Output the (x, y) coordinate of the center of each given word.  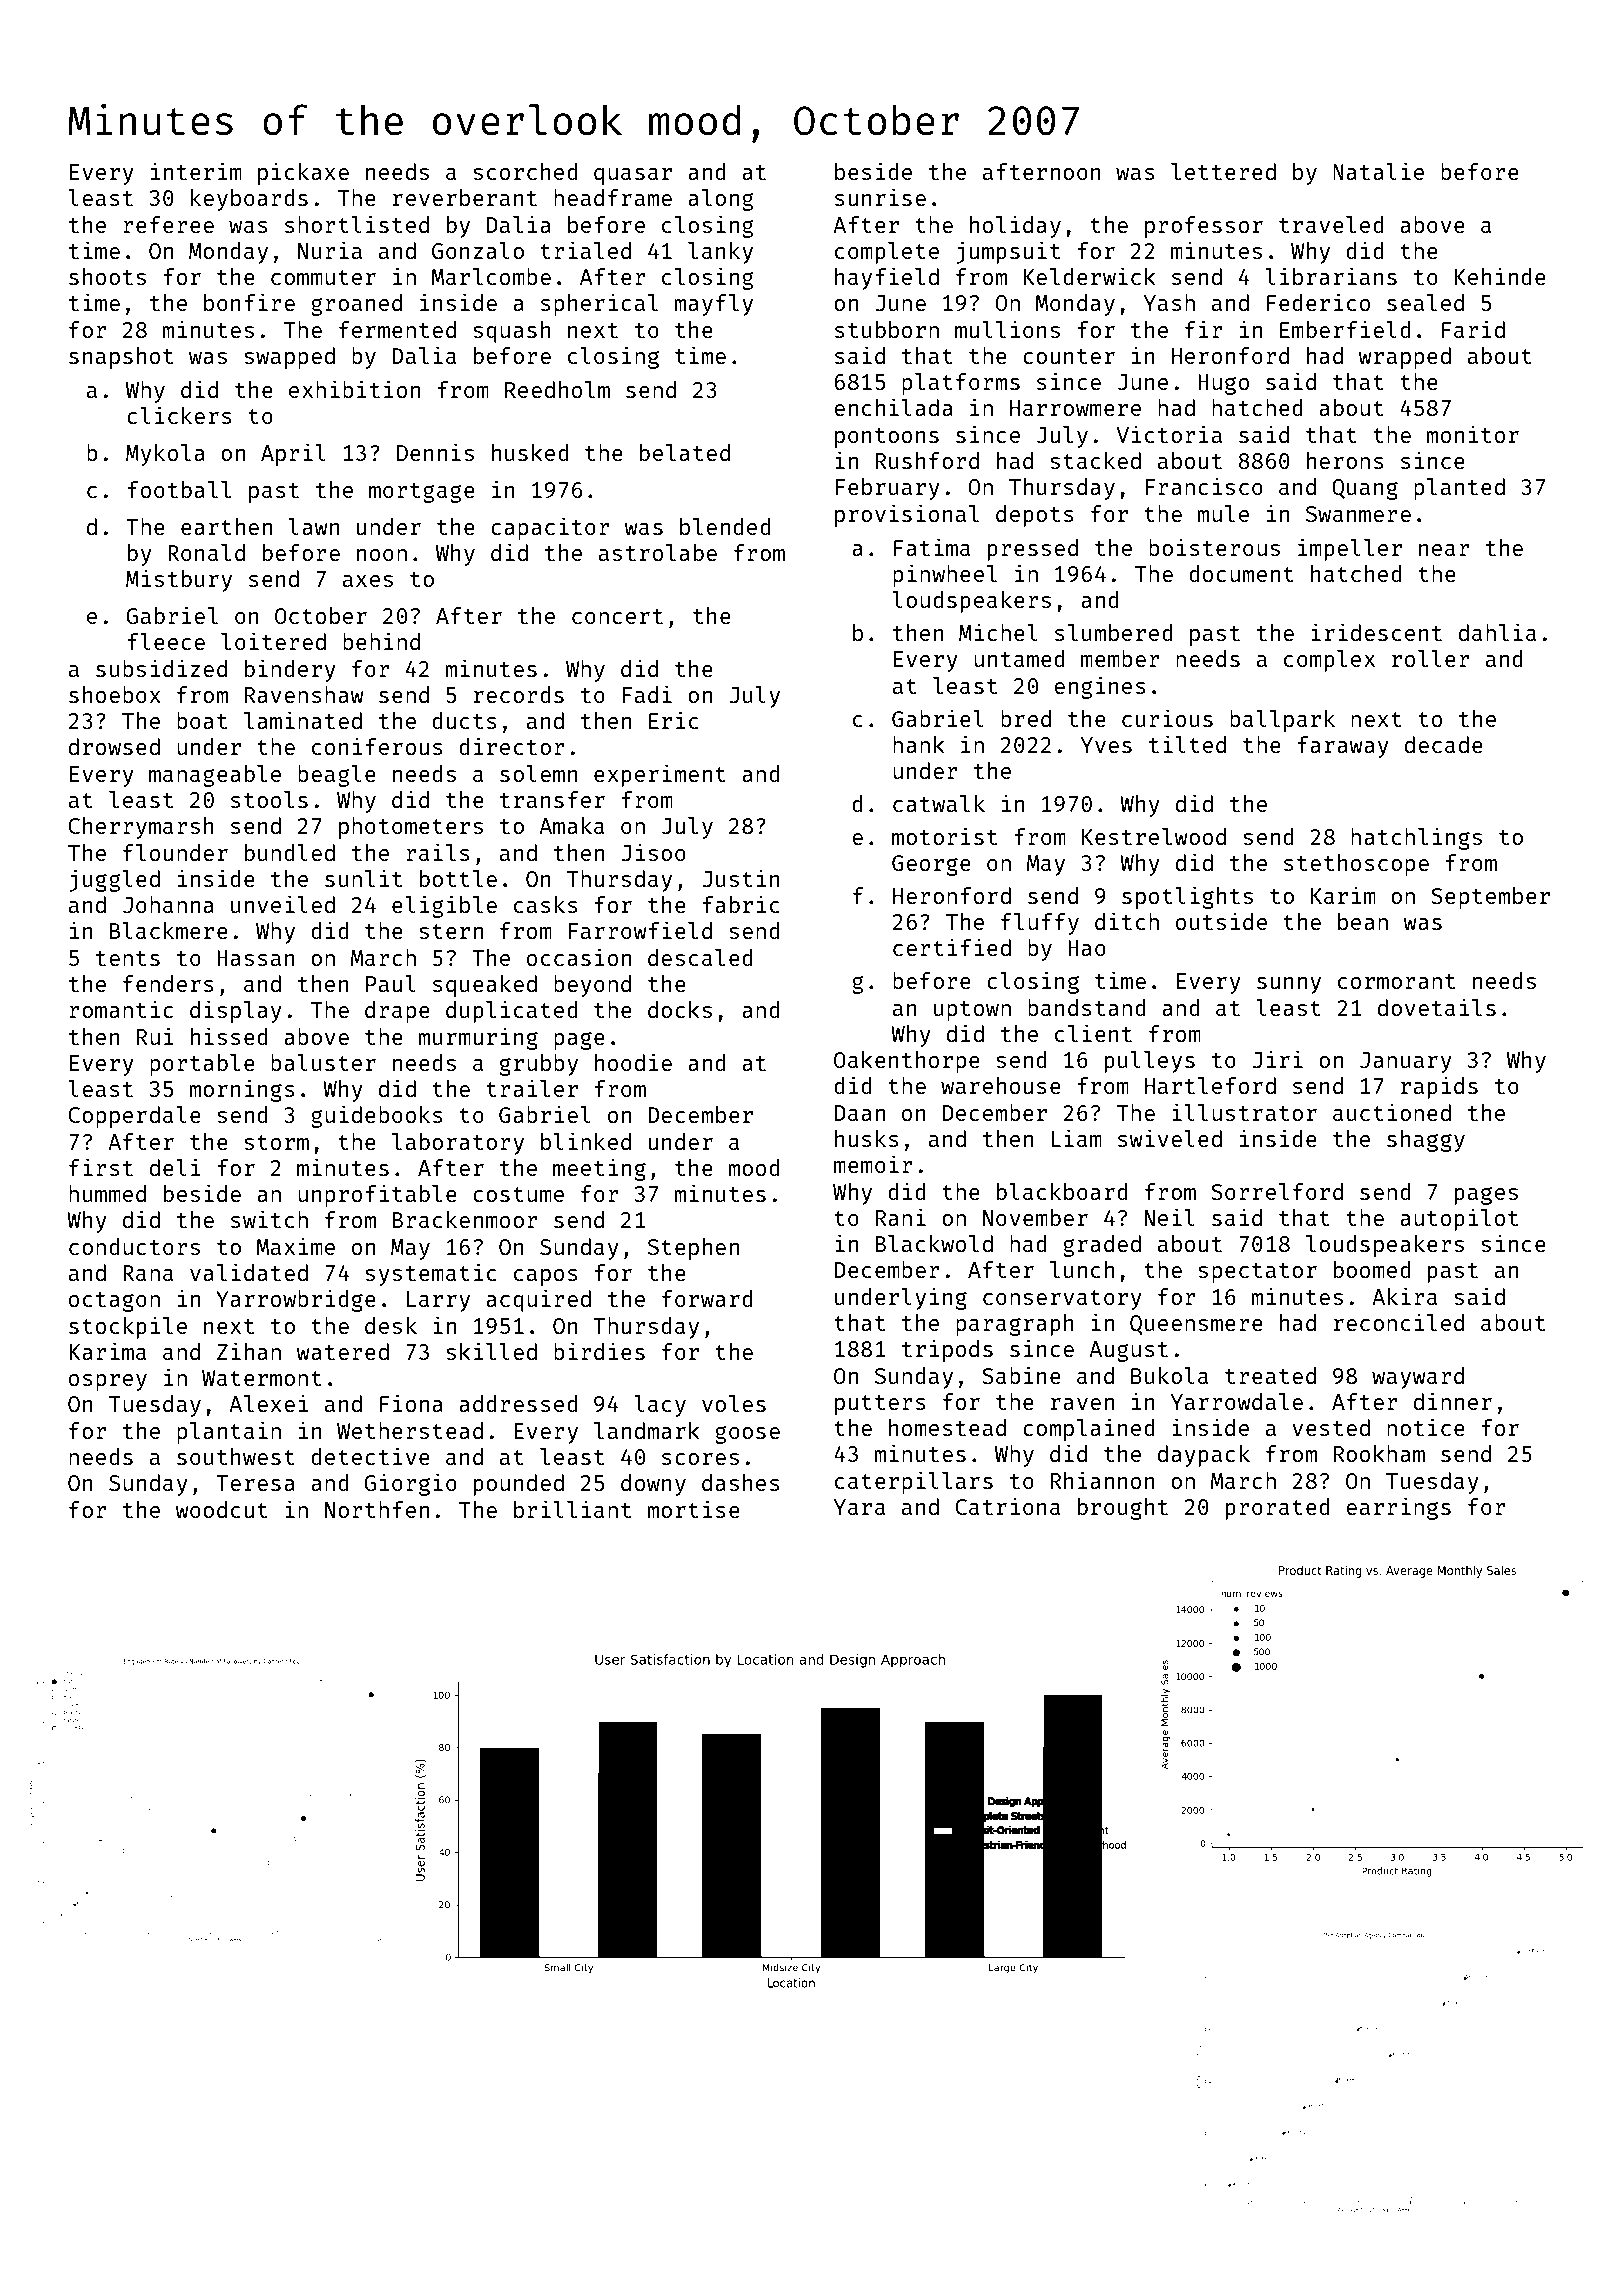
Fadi (647, 694)
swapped (289, 358)
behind (381, 641)
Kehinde (1500, 276)
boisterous (1214, 547)
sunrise (880, 197)
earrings (1398, 1508)
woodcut (222, 1509)
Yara (859, 1507)
